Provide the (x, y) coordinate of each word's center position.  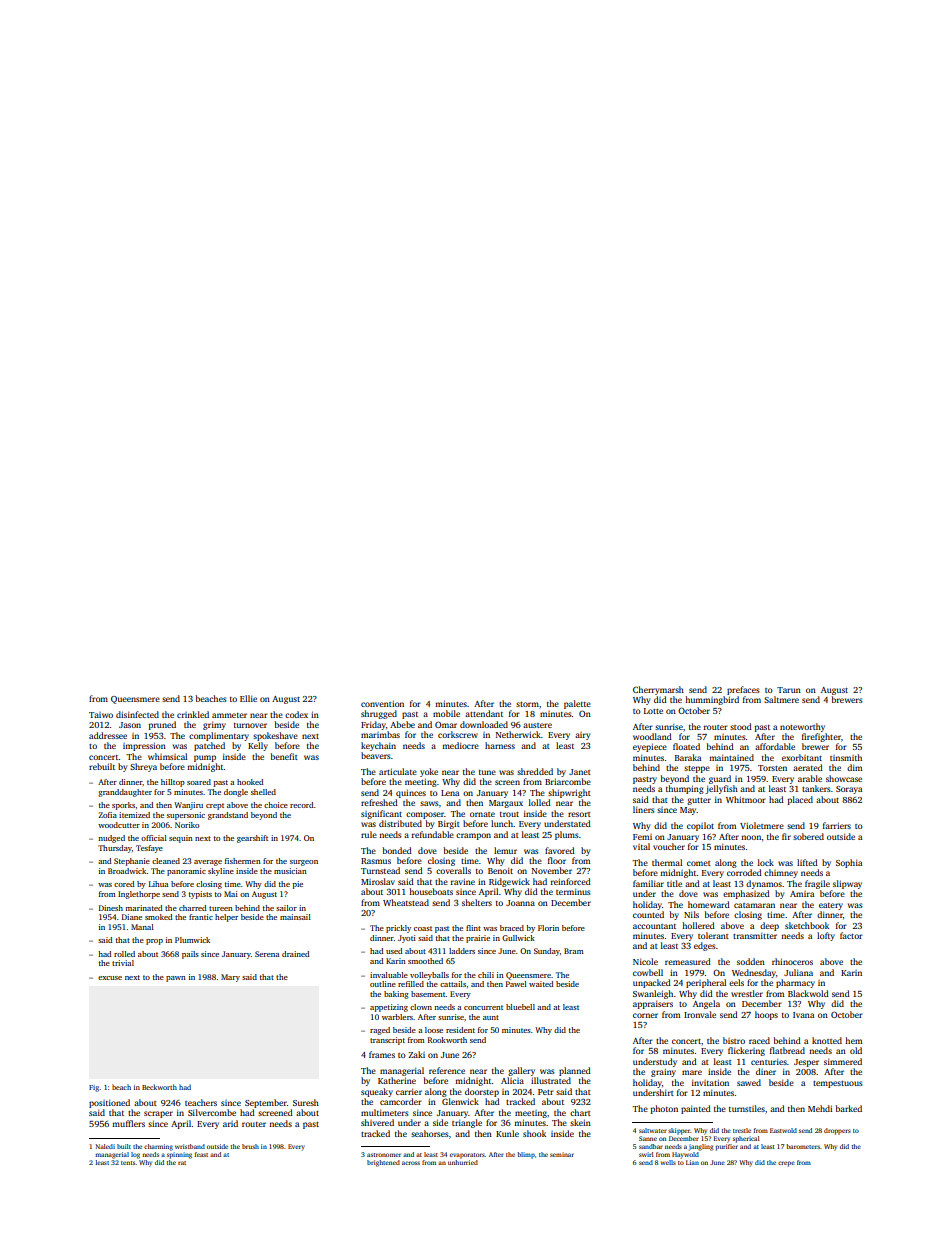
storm (527, 704)
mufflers (128, 1123)
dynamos (764, 884)
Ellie (248, 698)
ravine (463, 881)
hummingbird (712, 700)
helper (226, 918)
